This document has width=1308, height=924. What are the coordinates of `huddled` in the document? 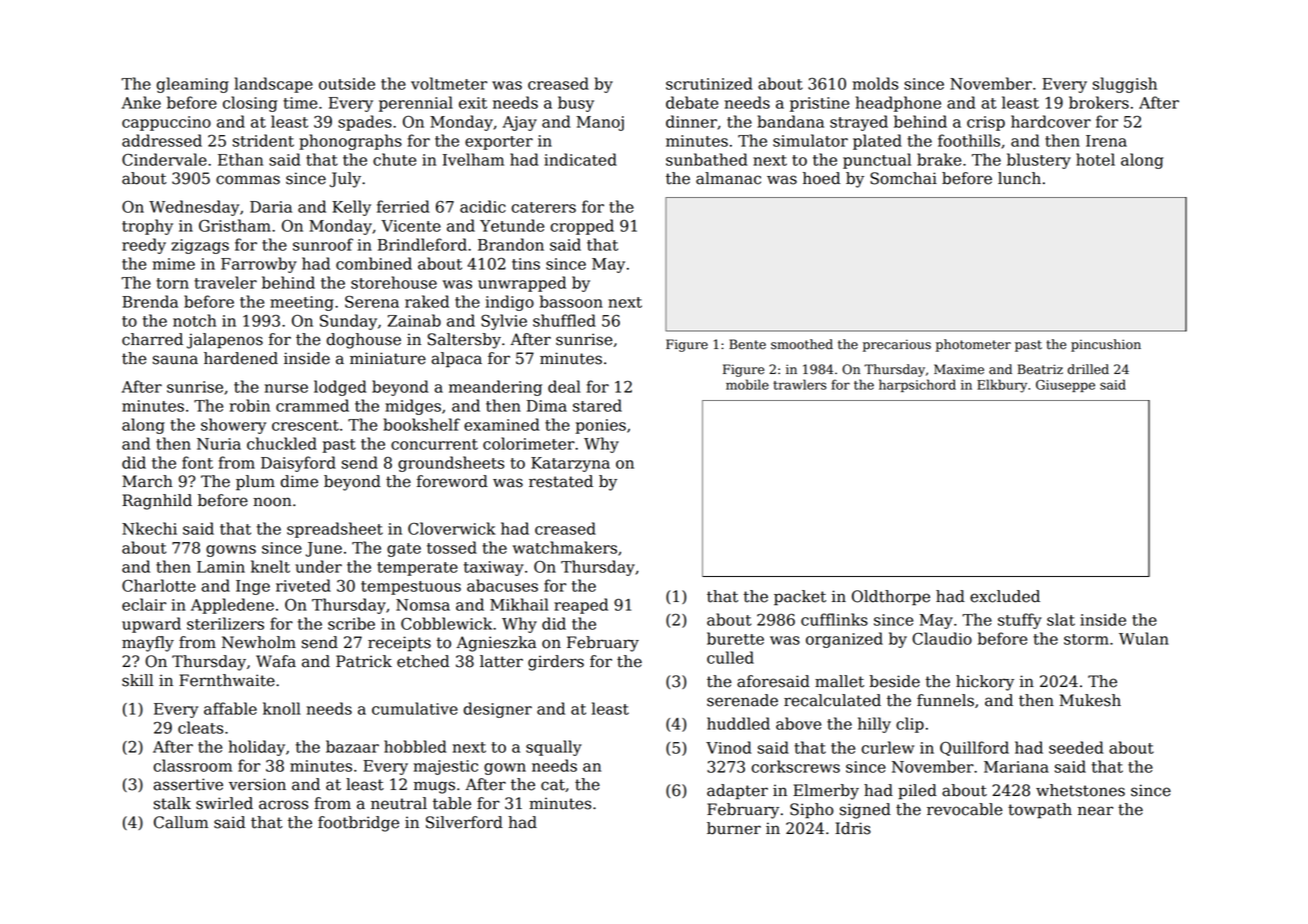 It's located at (738, 723).
